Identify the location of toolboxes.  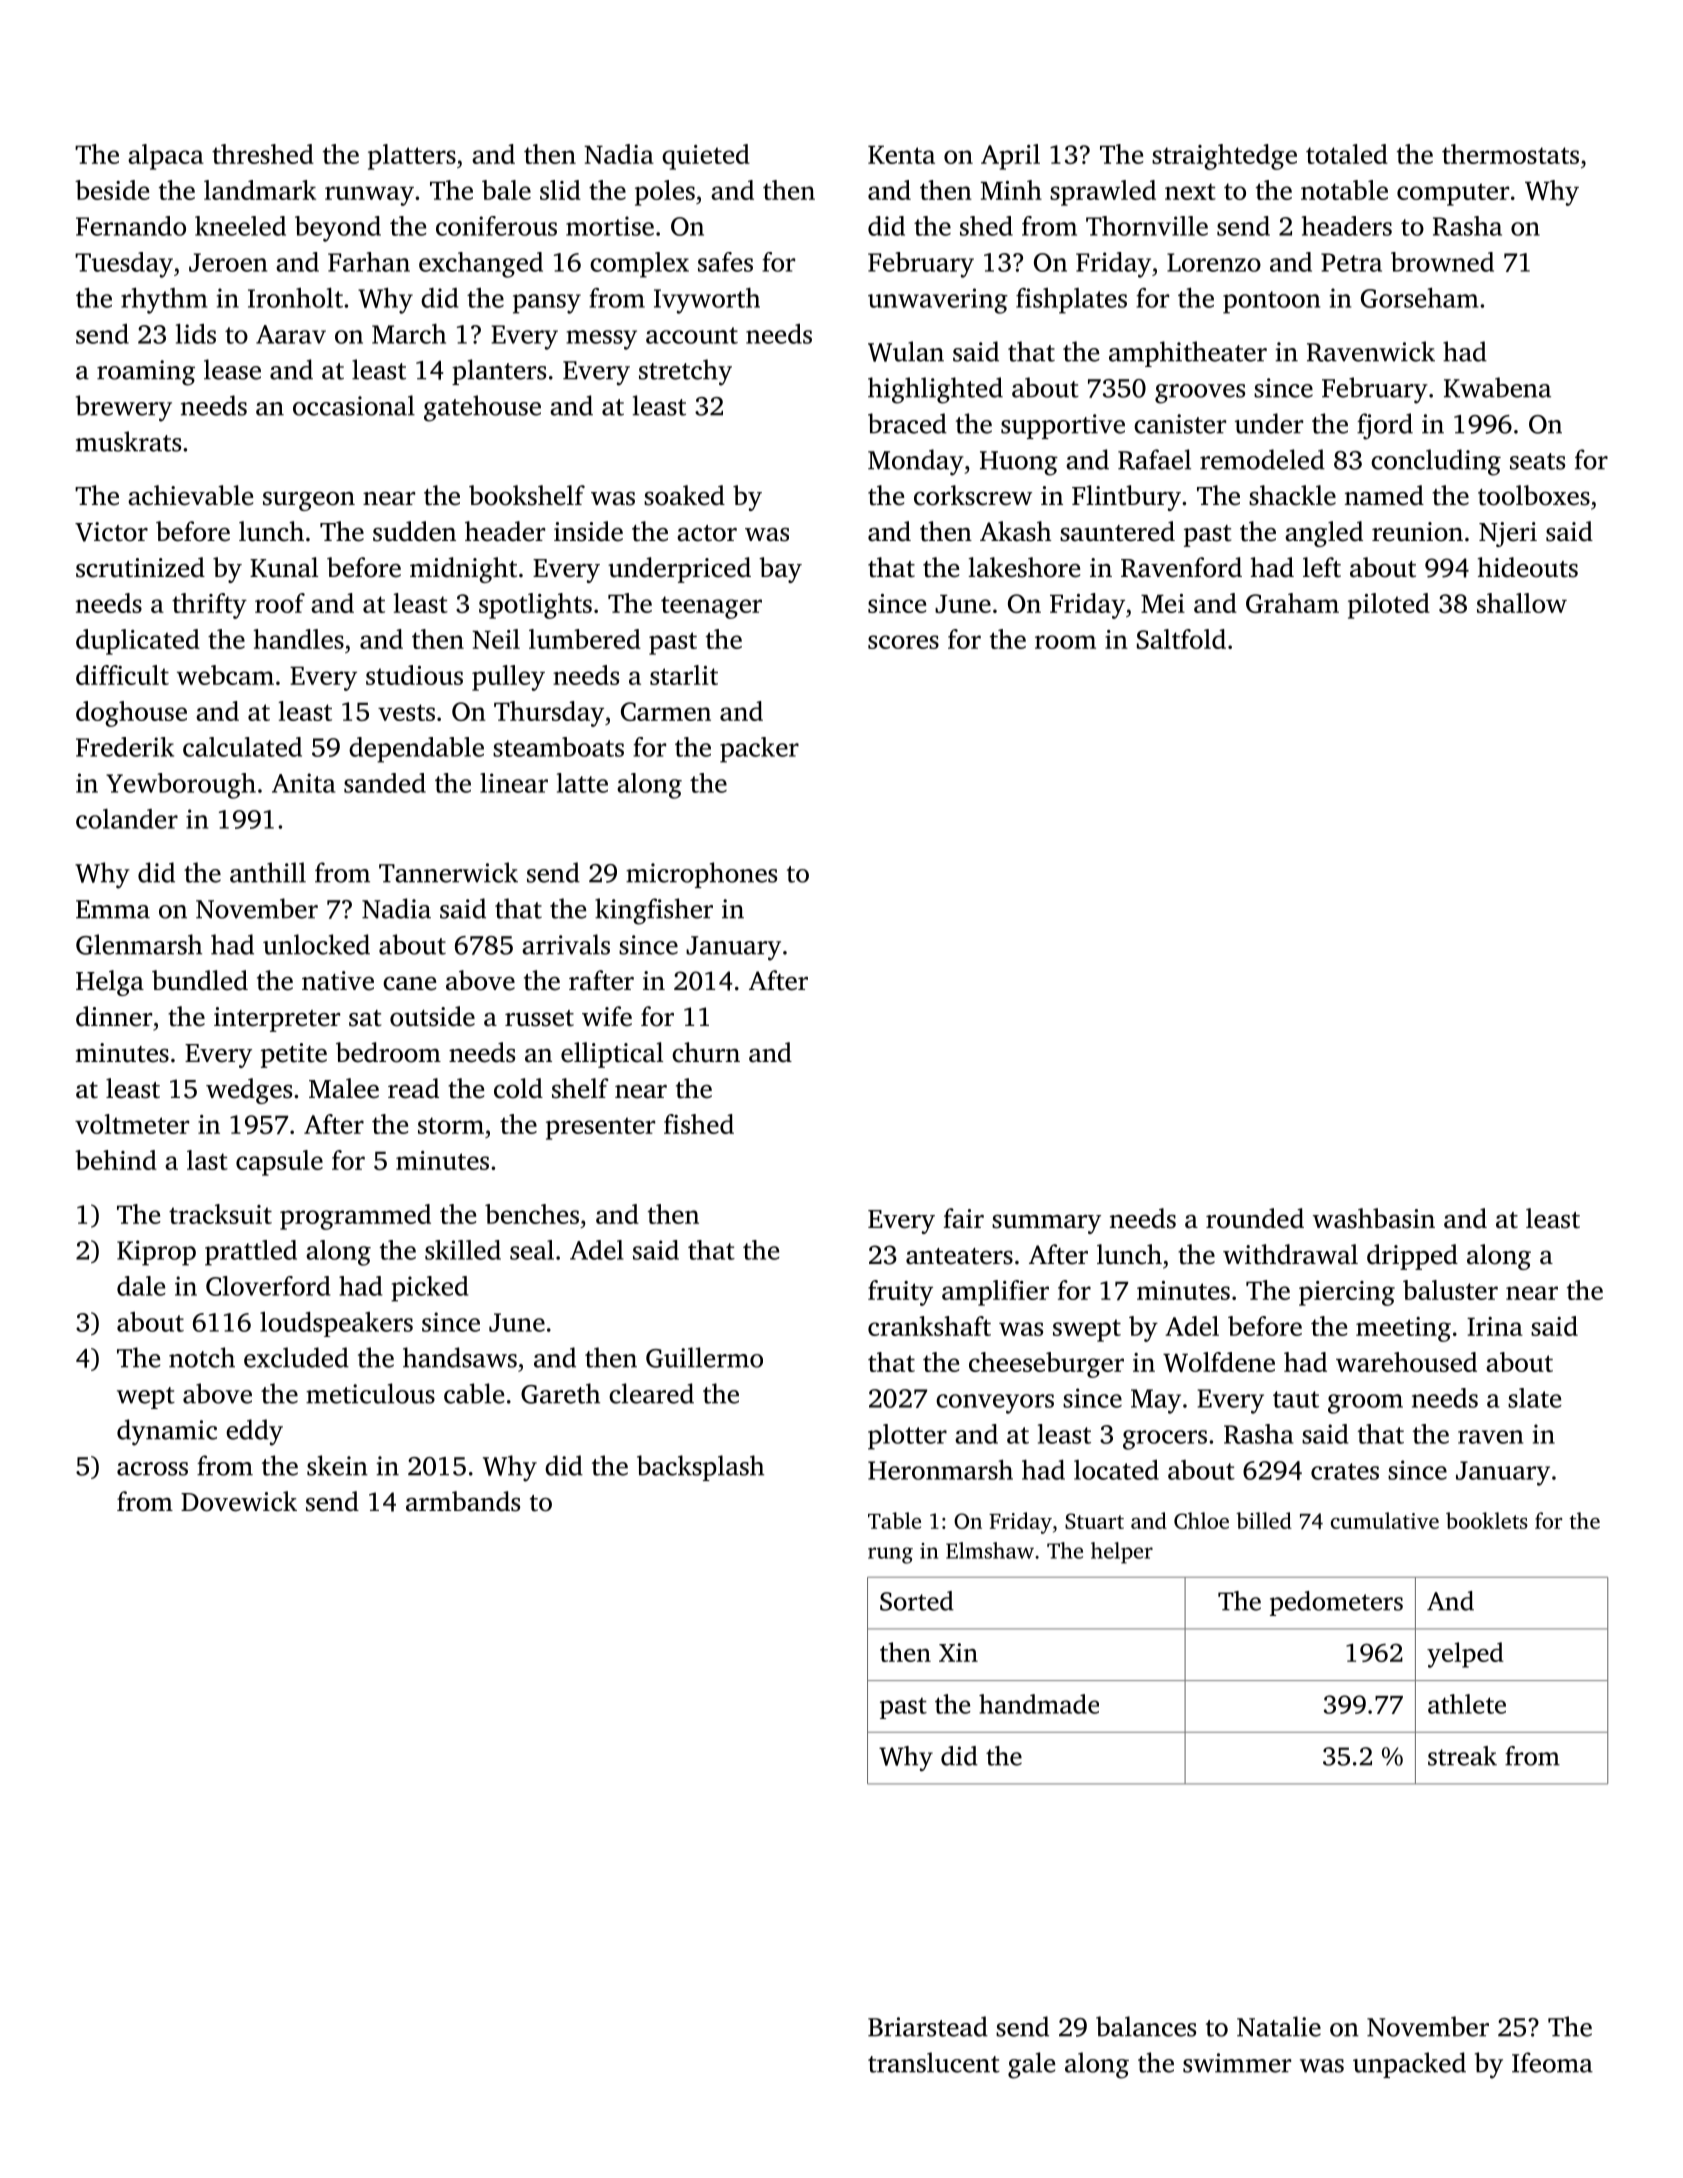
(1534, 495).
